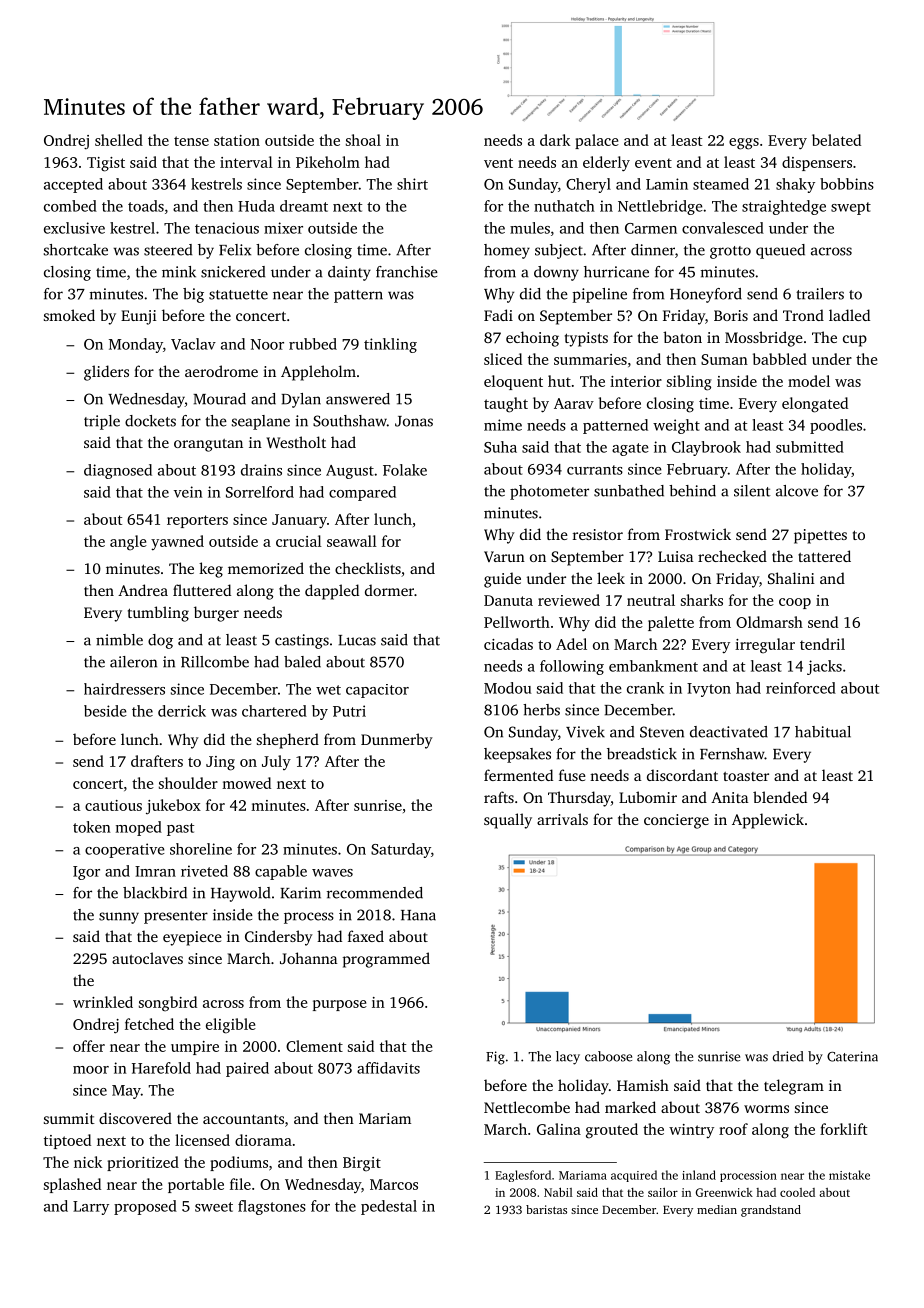 This screenshot has width=924, height=1308. Describe the element at coordinates (106, 164) in the screenshot. I see `Tigist` at that location.
